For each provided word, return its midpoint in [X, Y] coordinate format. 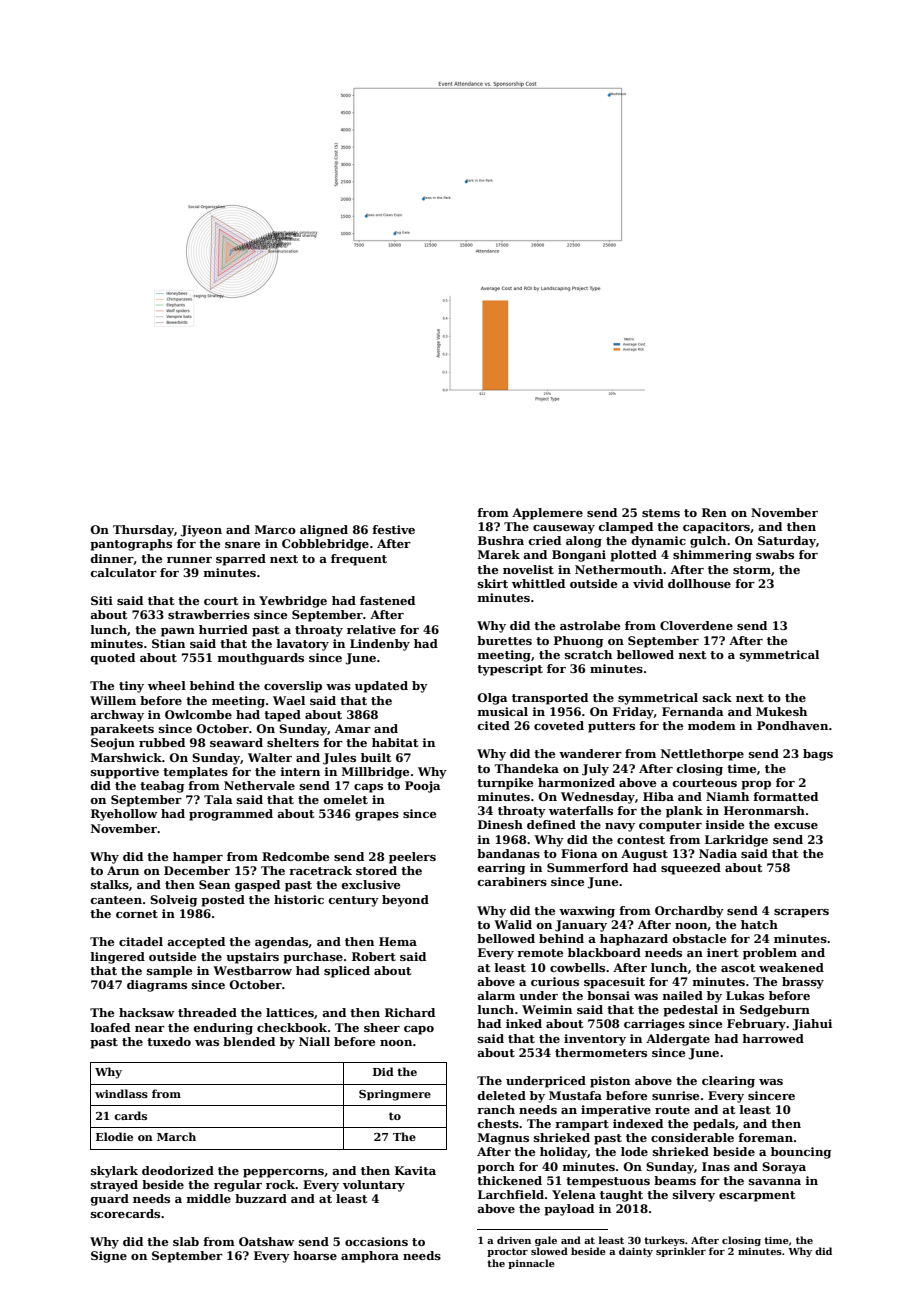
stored [376, 870]
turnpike [505, 784]
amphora [370, 1257]
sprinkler [681, 1252]
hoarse [315, 1255]
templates [195, 773]
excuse [796, 826]
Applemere [547, 514]
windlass [121, 1093]
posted [223, 901]
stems [661, 513]
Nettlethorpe [702, 755]
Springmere [395, 1095]
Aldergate [678, 1040]
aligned [324, 531]
